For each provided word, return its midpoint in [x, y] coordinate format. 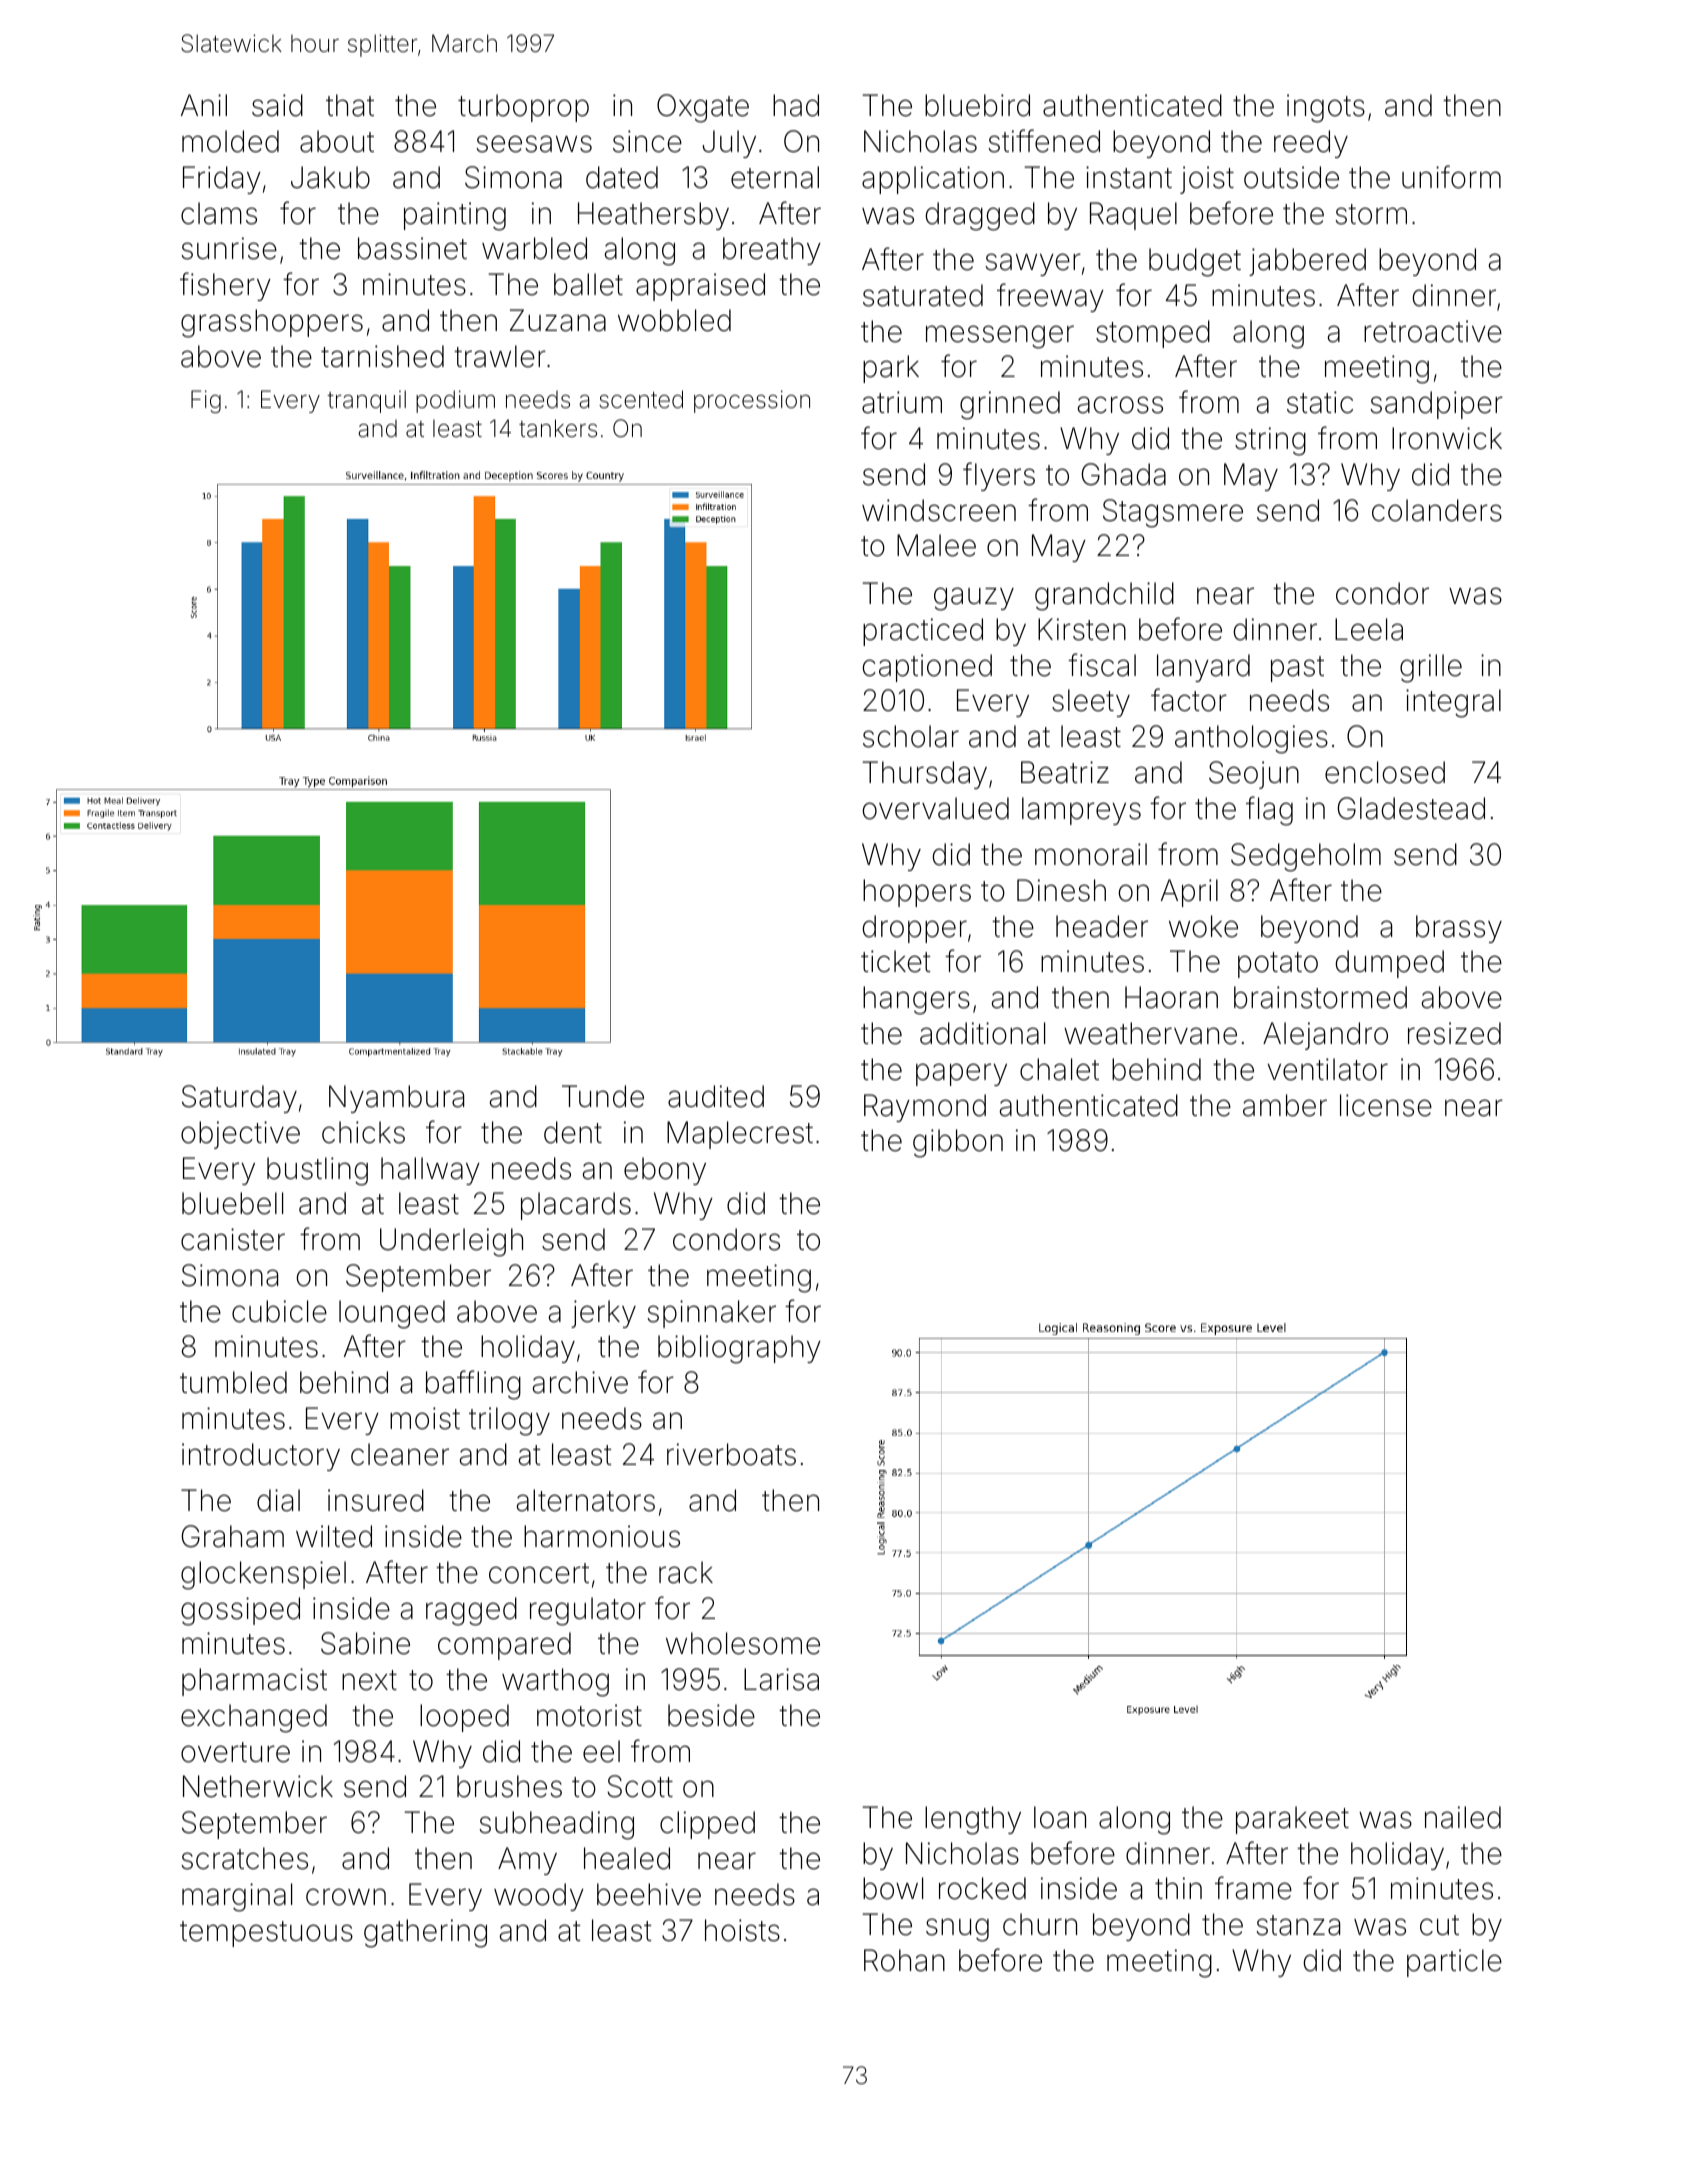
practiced [923, 632]
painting [455, 216]
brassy [1459, 929]
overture [235, 1752]
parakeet [1292, 1820]
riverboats [731, 1454]
